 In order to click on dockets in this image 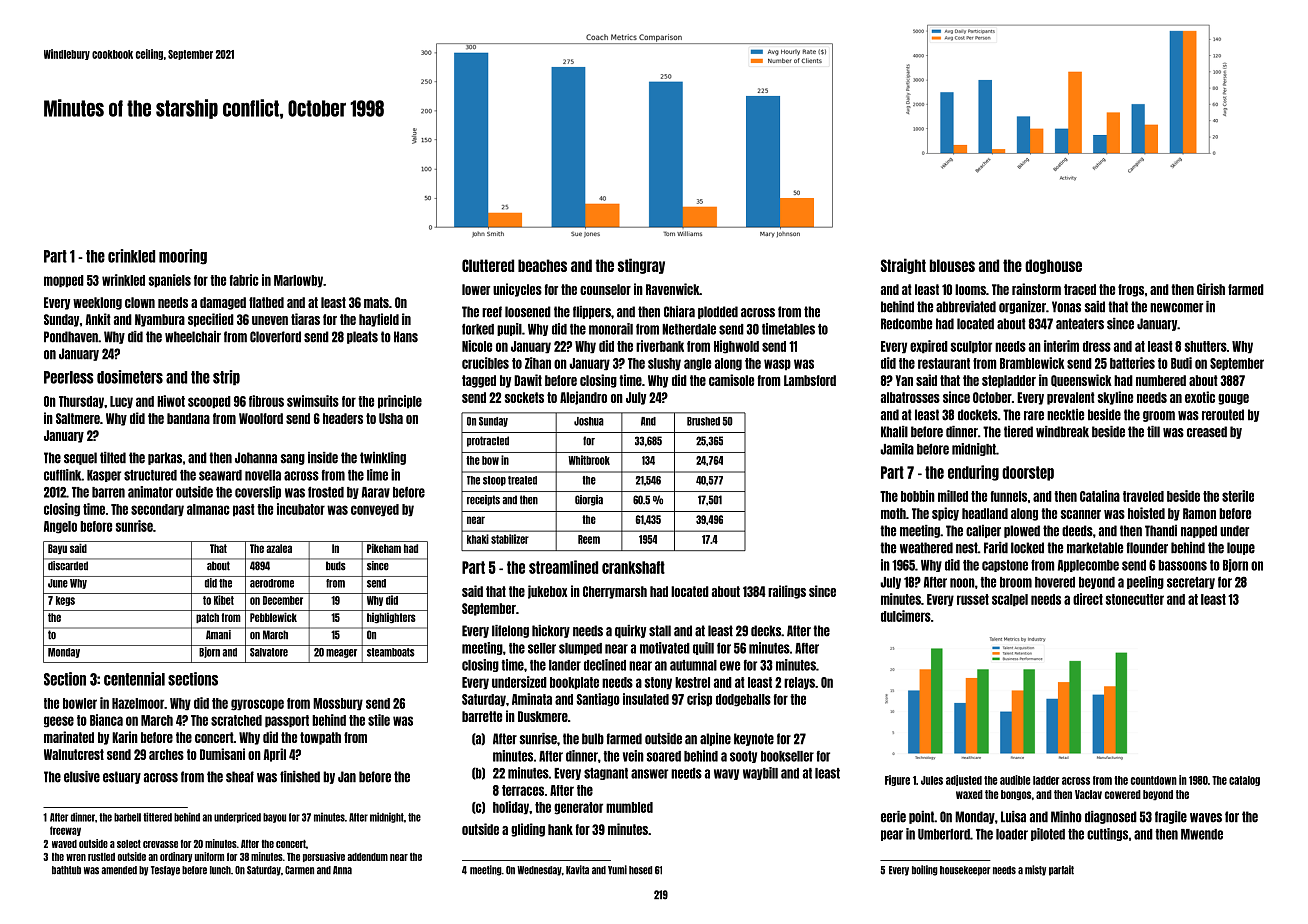, I will do `click(978, 415)`.
